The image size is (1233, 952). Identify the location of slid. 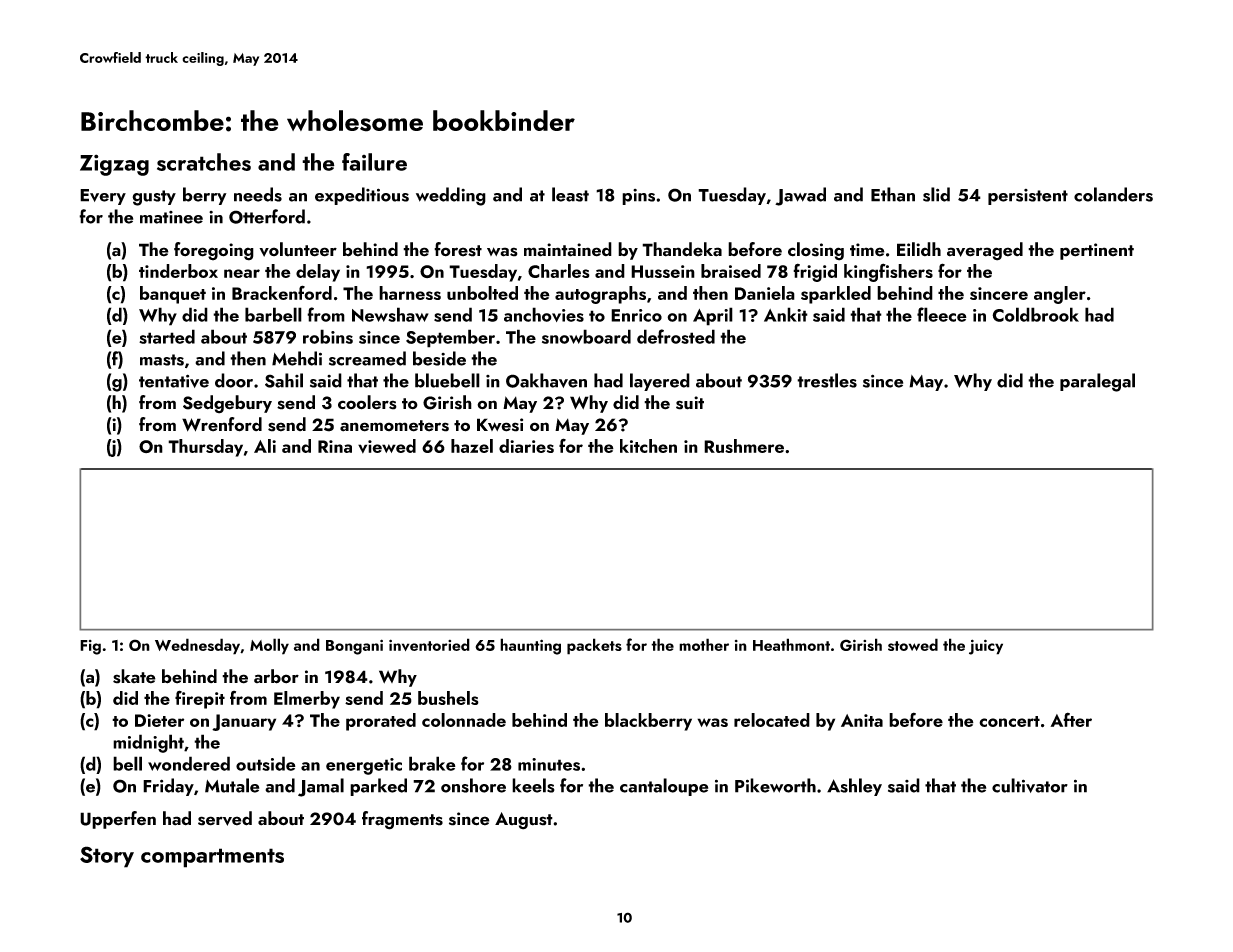
(936, 194).
